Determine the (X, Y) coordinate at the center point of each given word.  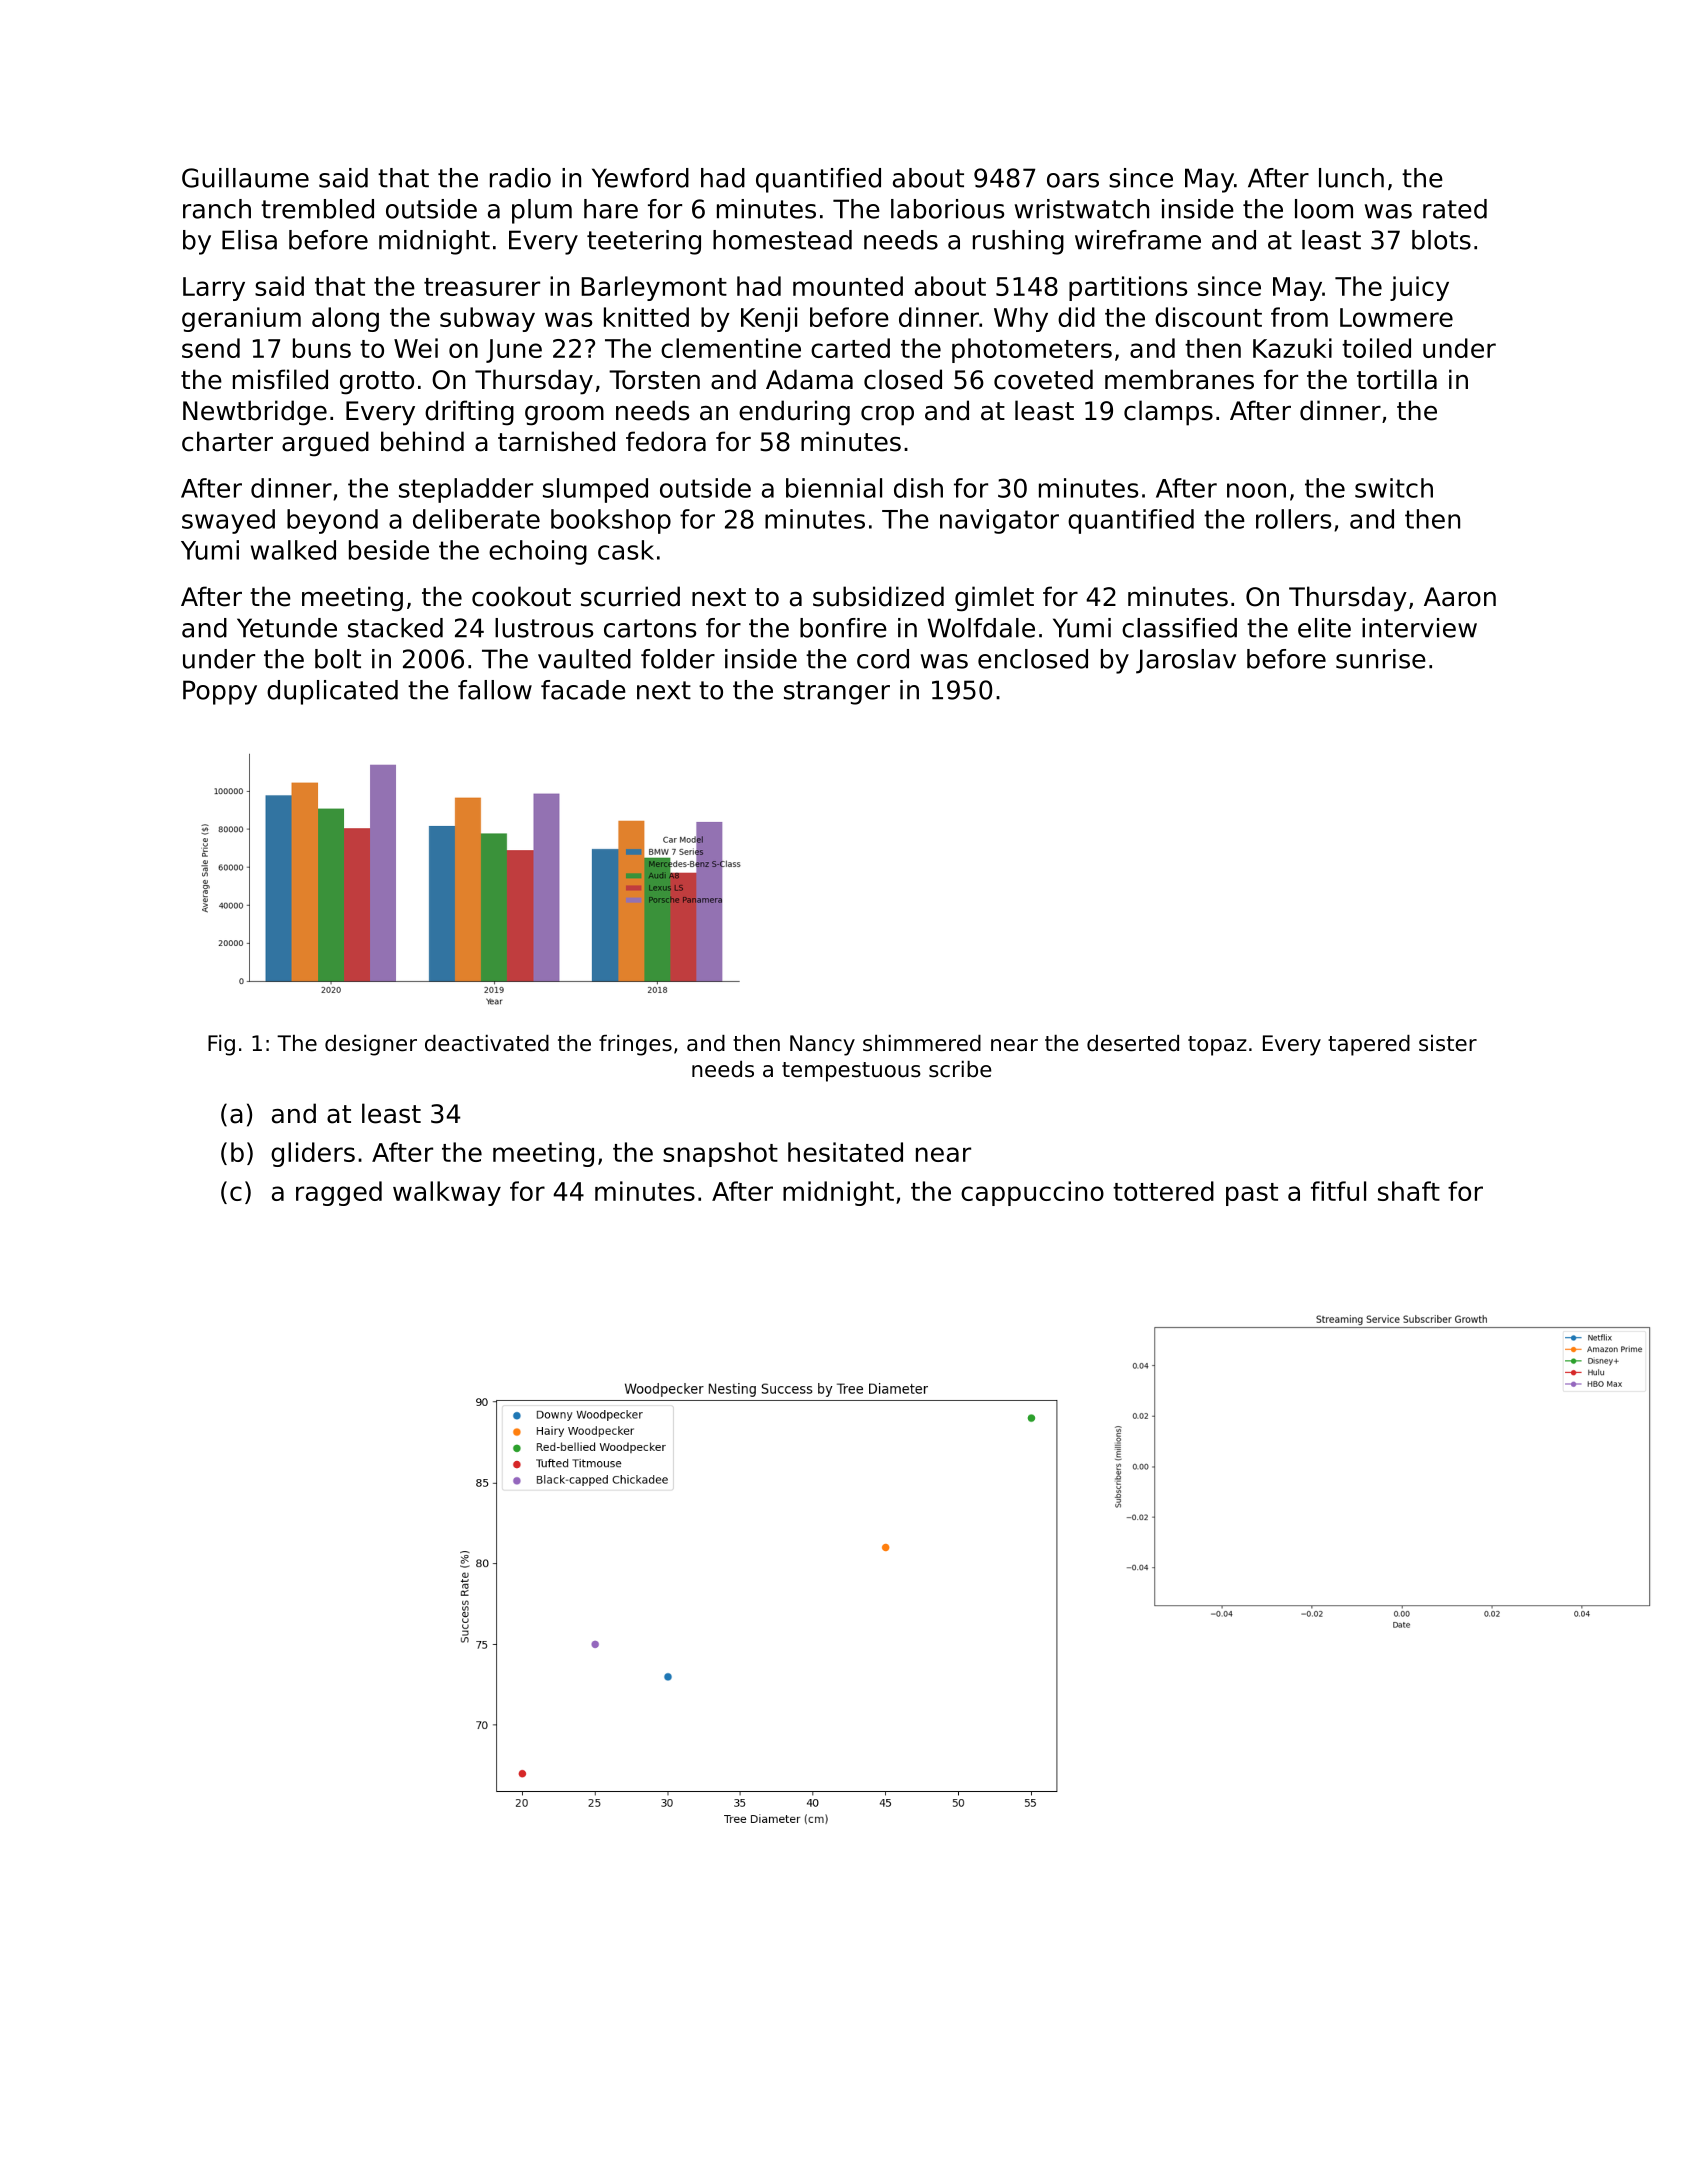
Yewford (640, 178)
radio (520, 178)
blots (1441, 240)
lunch (1351, 178)
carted (850, 348)
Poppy (220, 692)
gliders (313, 1154)
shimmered (922, 1043)
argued (325, 444)
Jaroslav (1186, 661)
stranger (837, 693)
